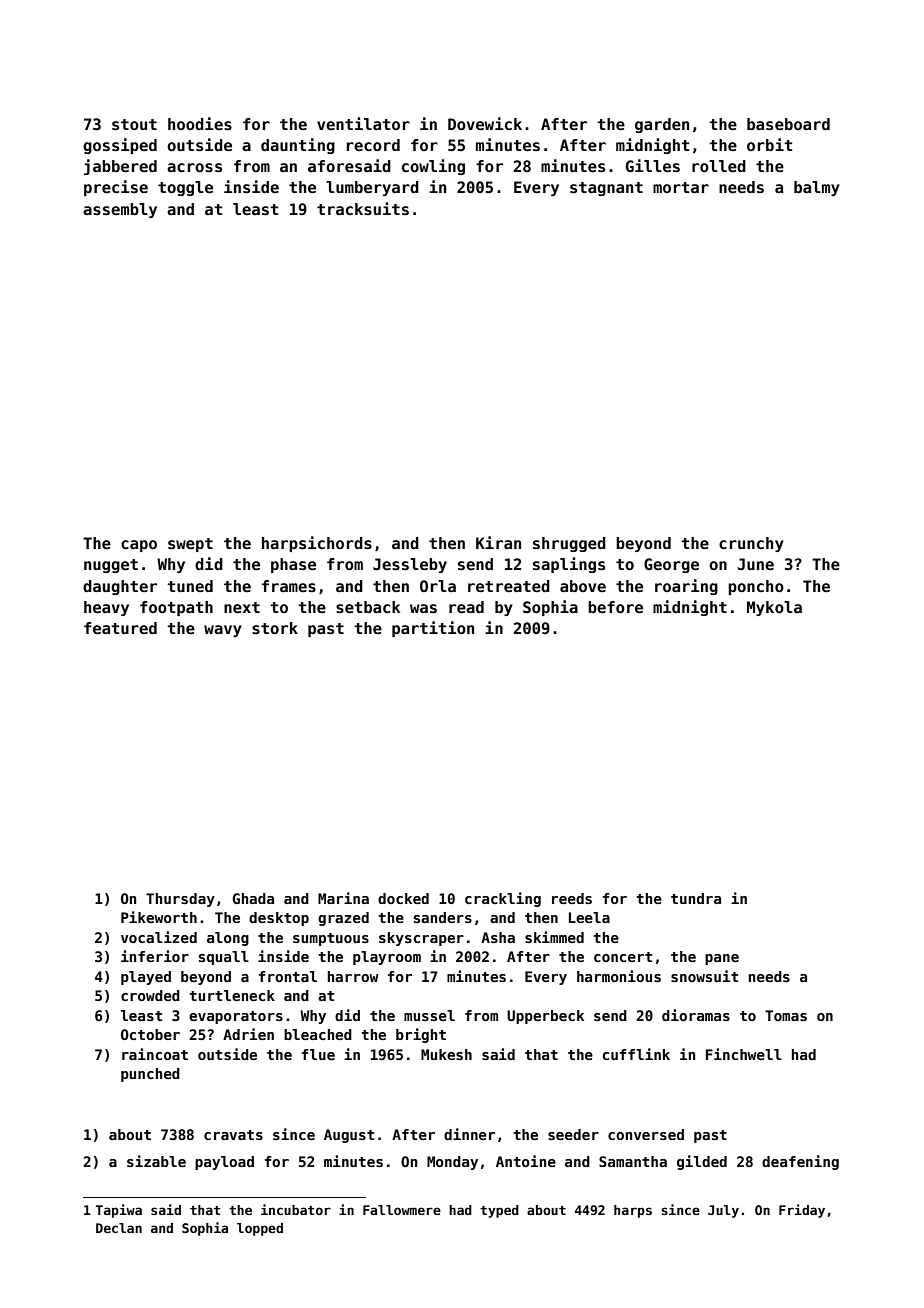 This screenshot has width=924, height=1308. Describe the element at coordinates (606, 189) in the screenshot. I see `stagnant` at that location.
